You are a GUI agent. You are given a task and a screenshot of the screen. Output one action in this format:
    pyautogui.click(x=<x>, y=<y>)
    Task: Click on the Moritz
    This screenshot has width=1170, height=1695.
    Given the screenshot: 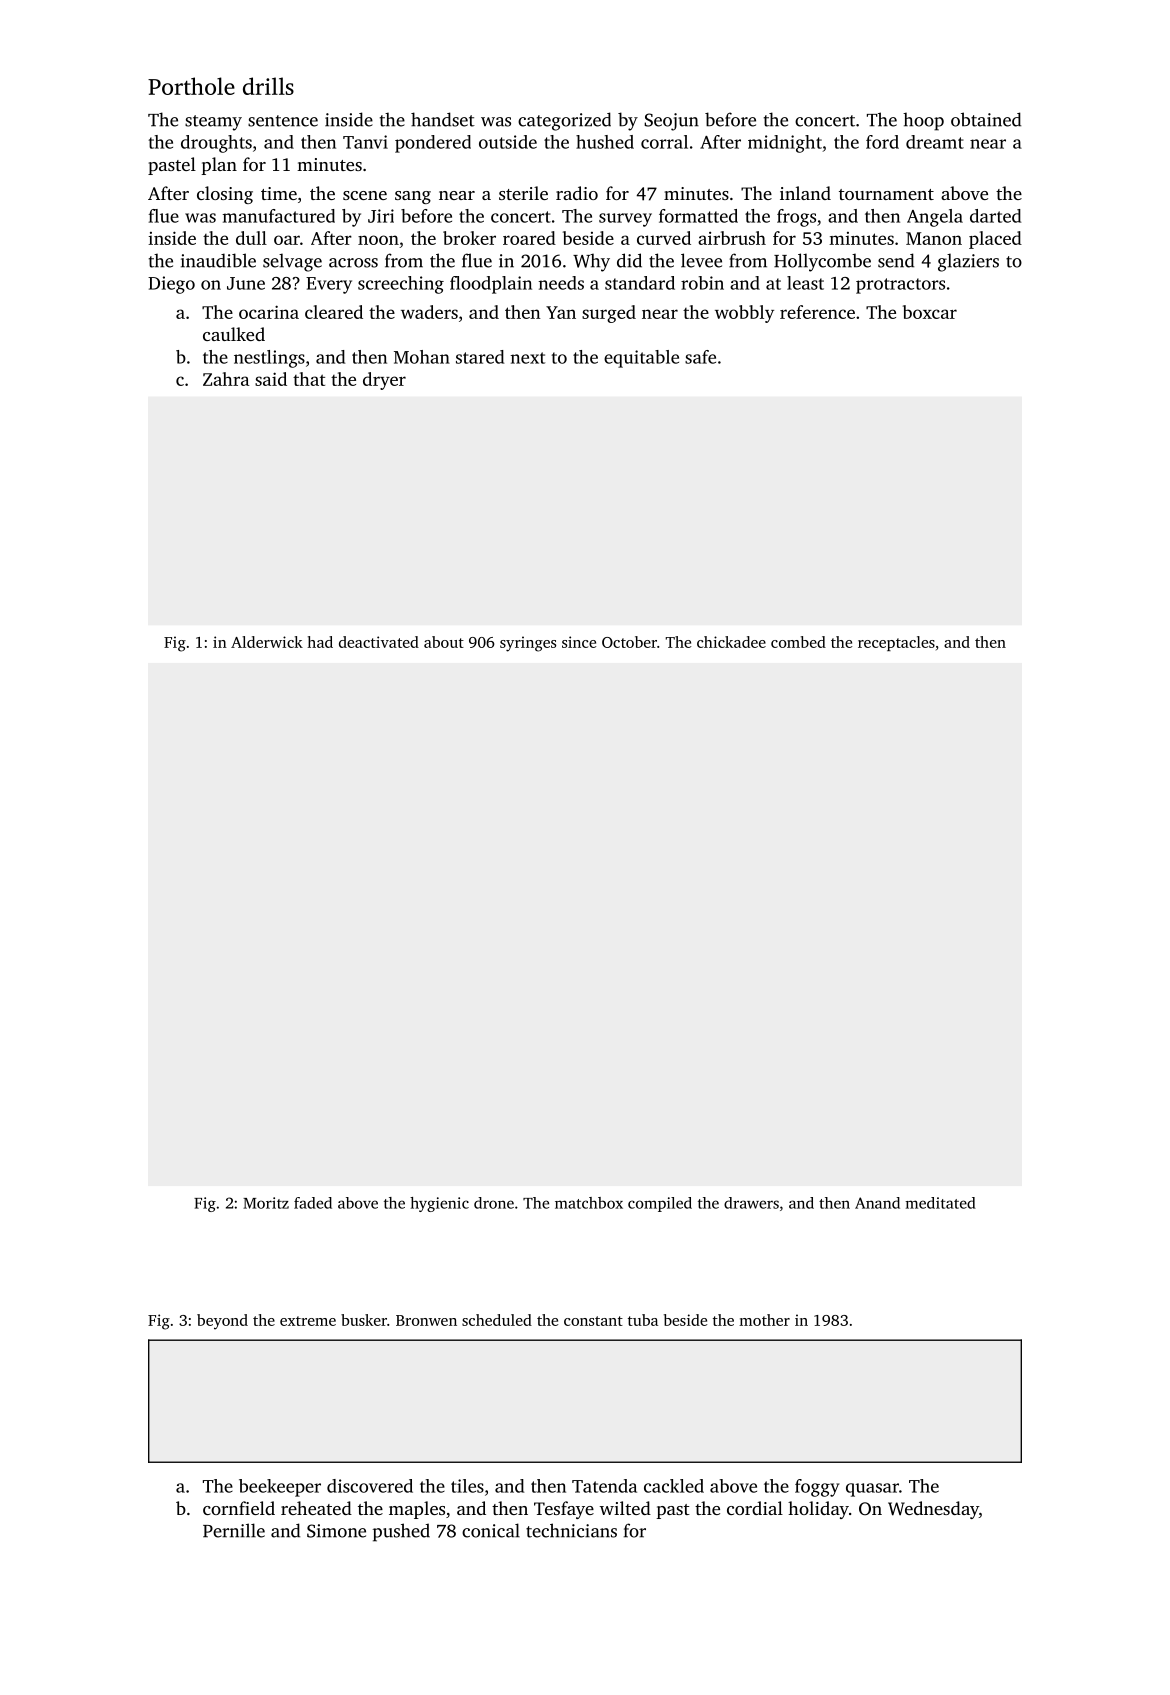 What is the action you would take?
    pyautogui.click(x=266, y=1203)
